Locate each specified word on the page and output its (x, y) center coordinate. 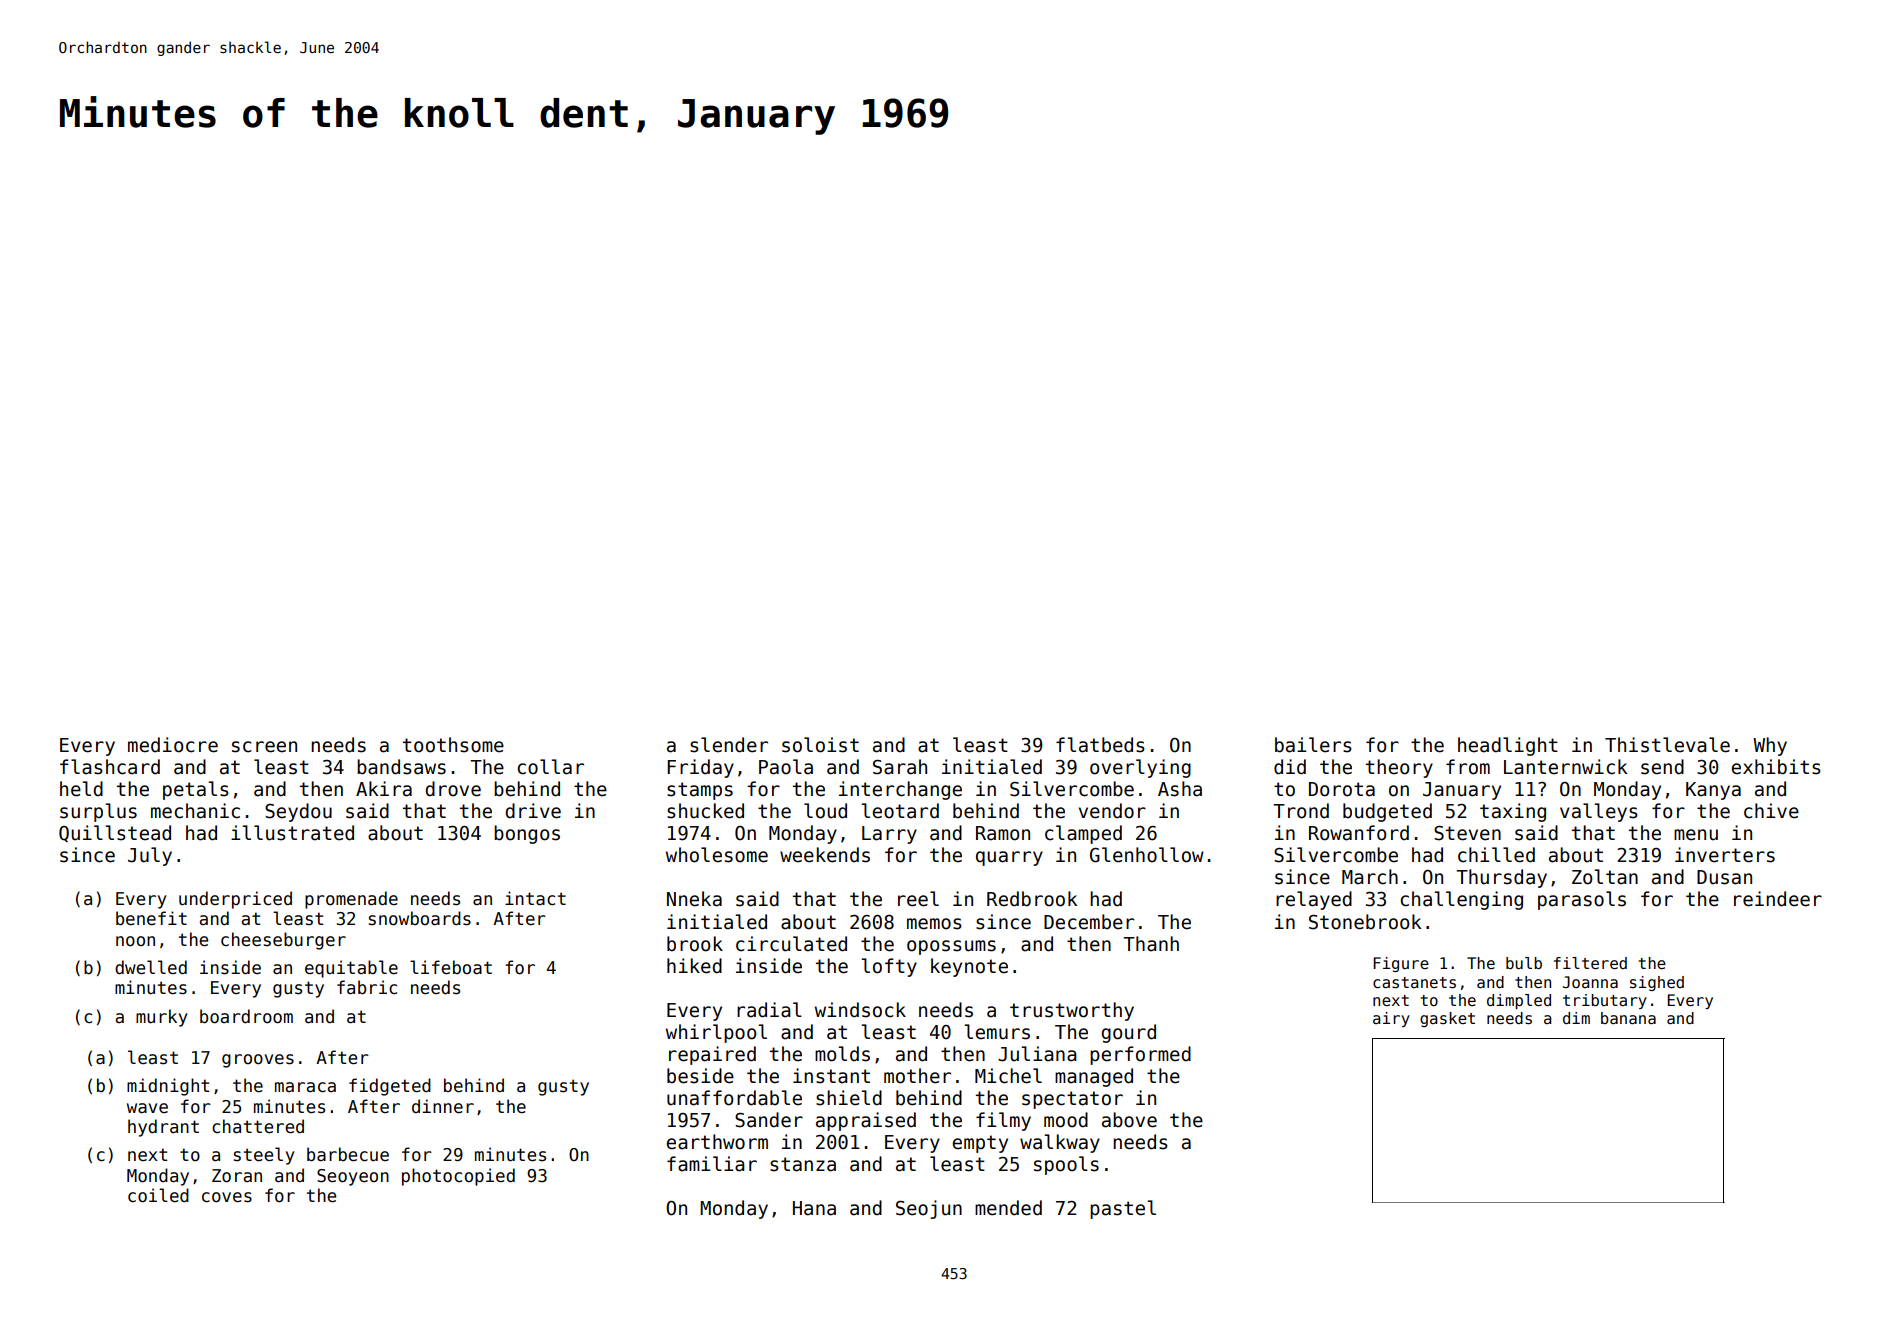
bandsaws (401, 767)
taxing (1513, 812)
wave (147, 1108)
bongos (527, 834)
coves (227, 1197)
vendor (1112, 811)
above (1129, 1120)
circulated (791, 944)
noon (135, 941)
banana (1628, 1018)
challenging (1461, 900)
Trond (1301, 811)
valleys (1599, 812)
